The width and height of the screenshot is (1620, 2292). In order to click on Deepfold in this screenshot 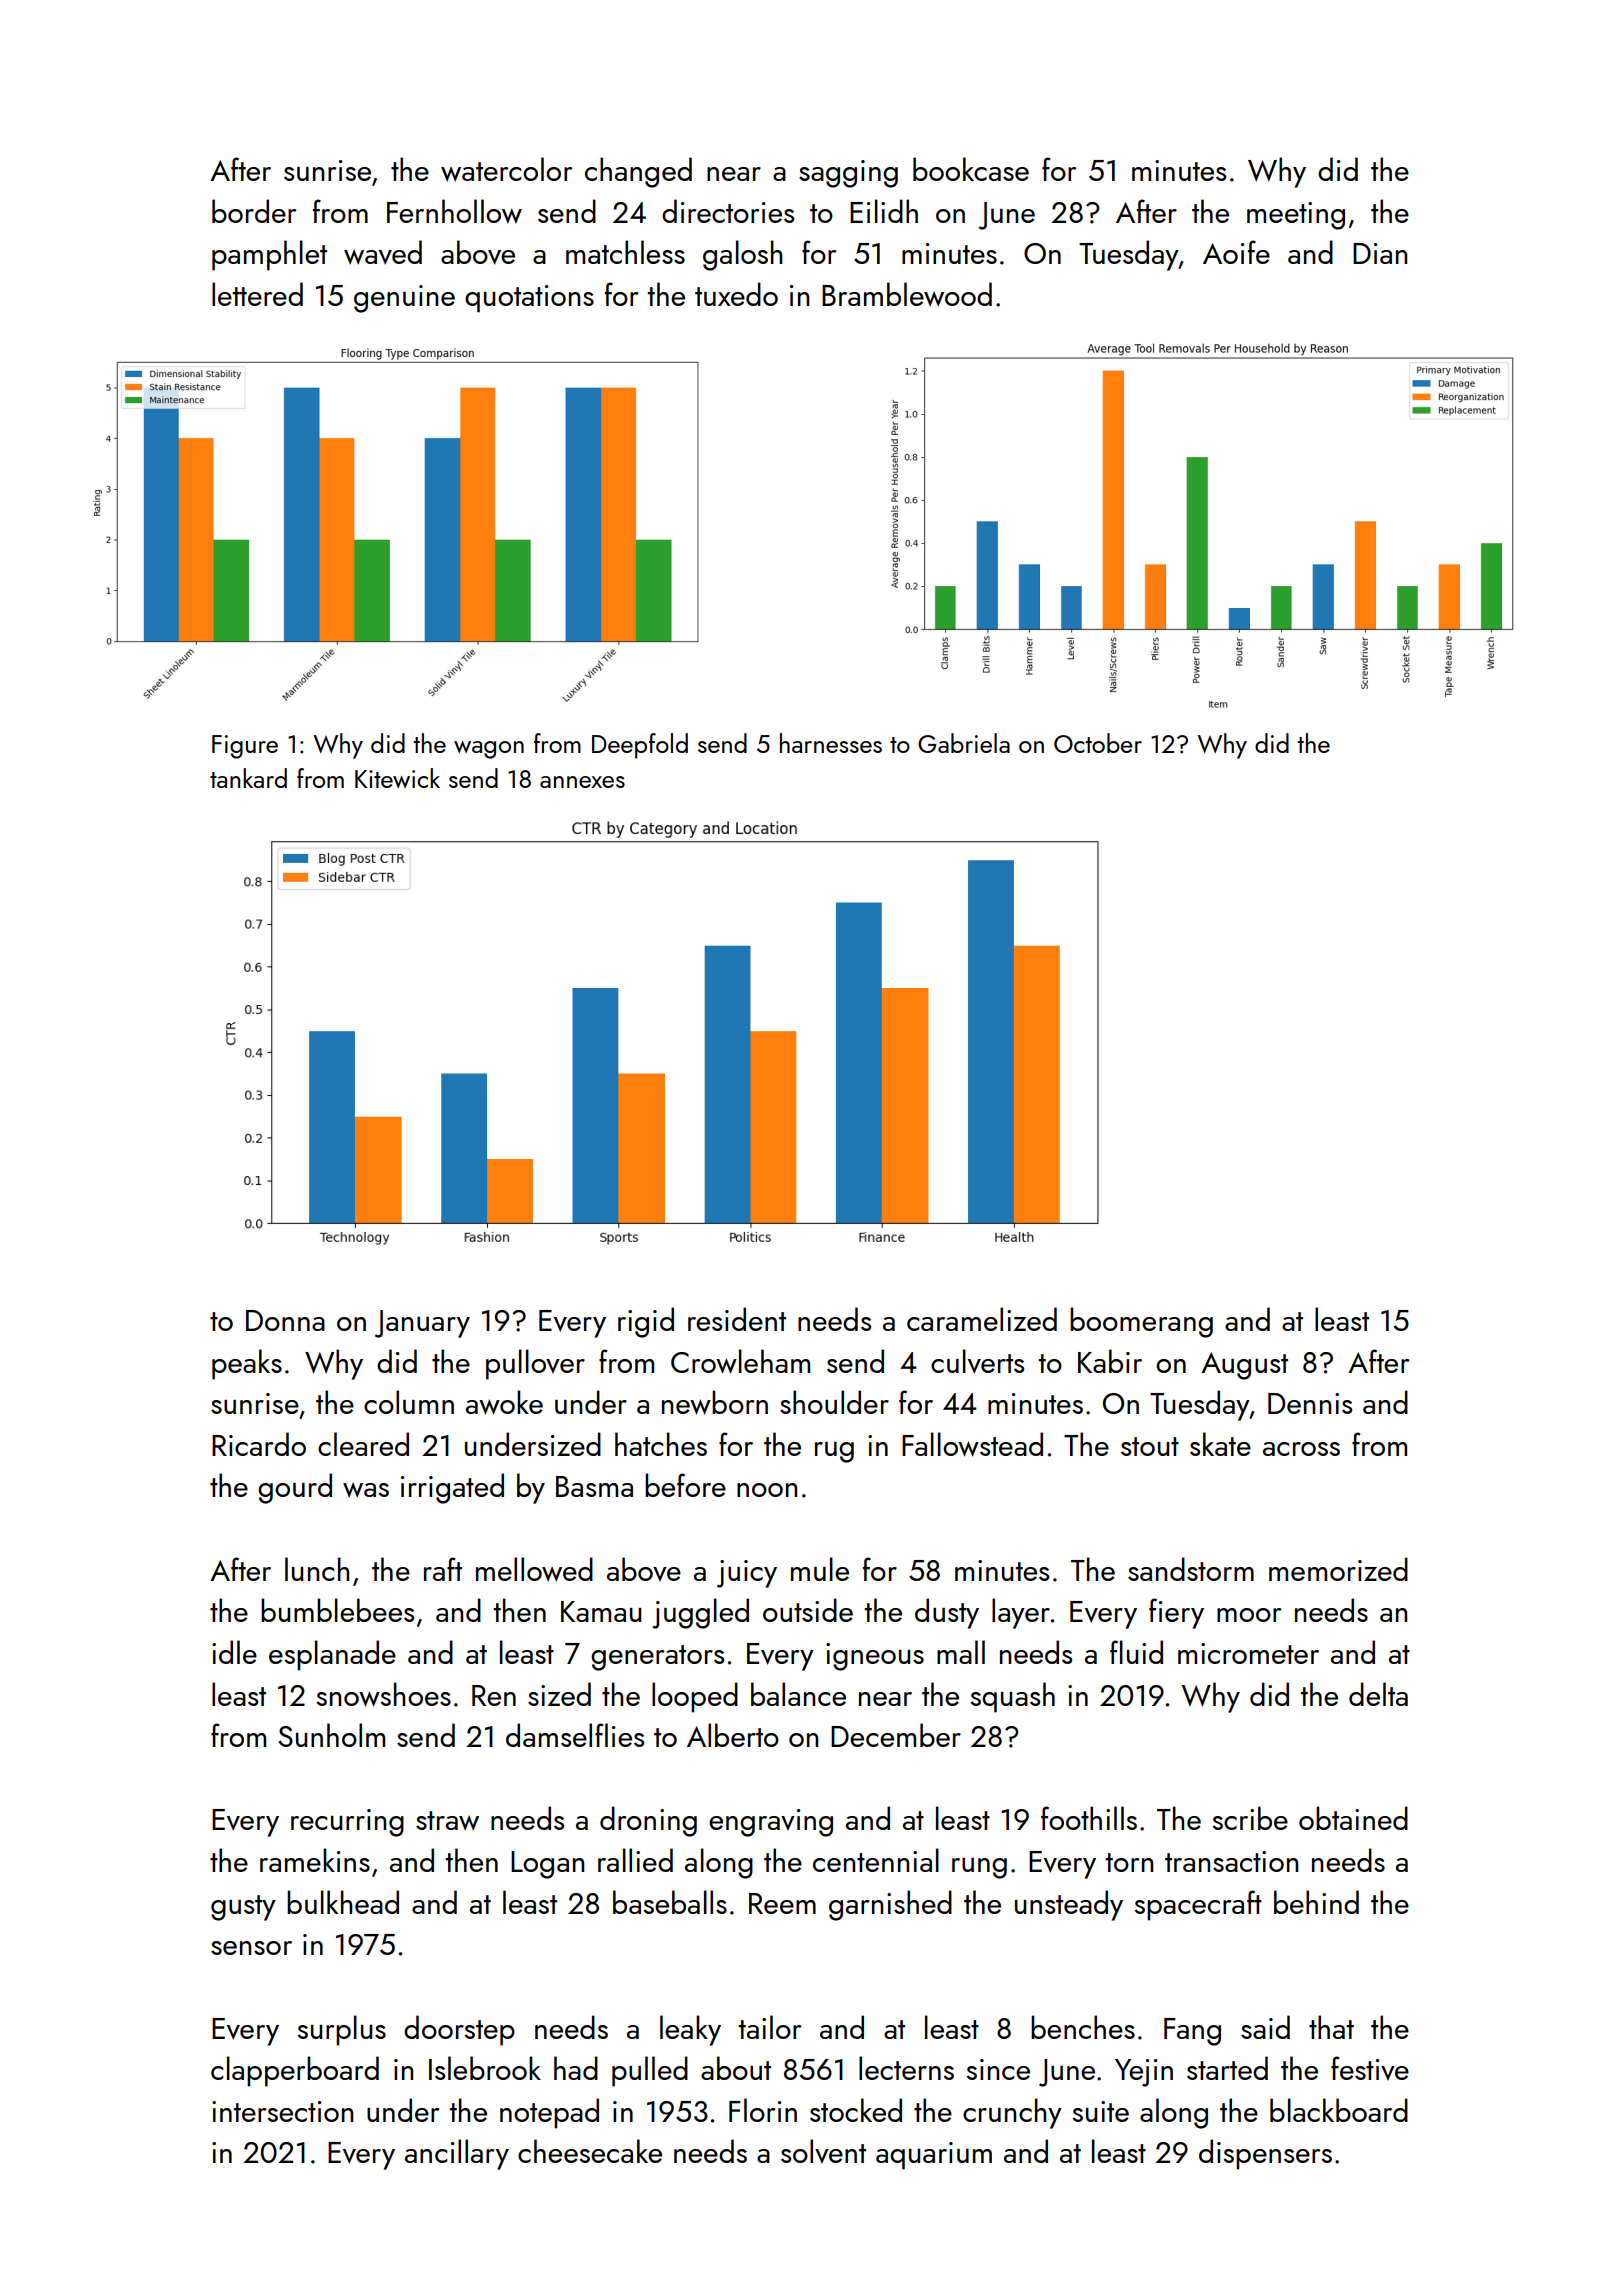, I will do `click(640, 746)`.
